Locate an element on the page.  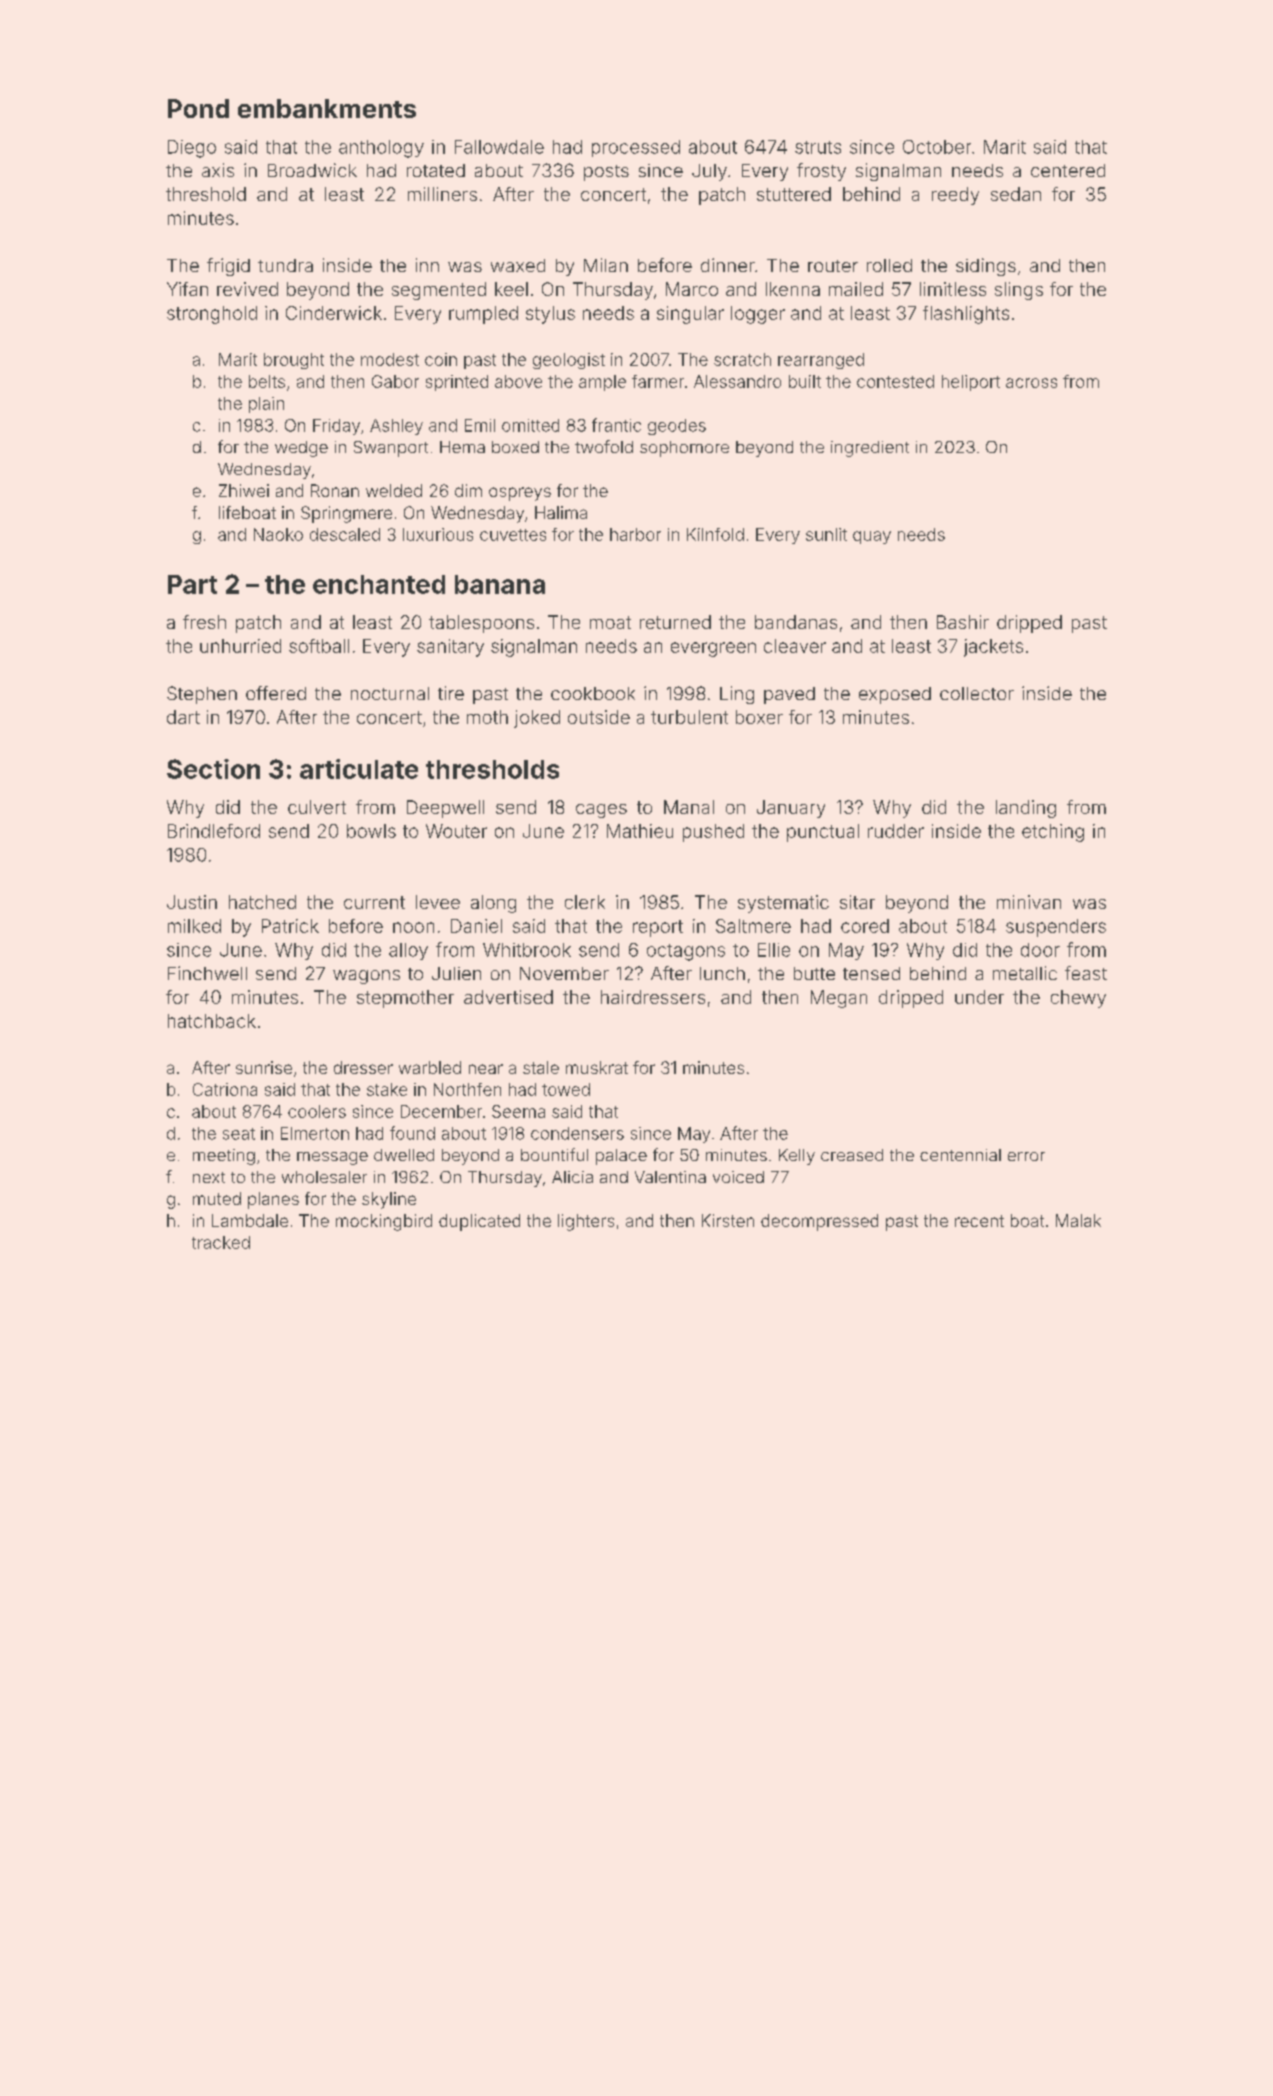
tracked is located at coordinates (221, 1242).
